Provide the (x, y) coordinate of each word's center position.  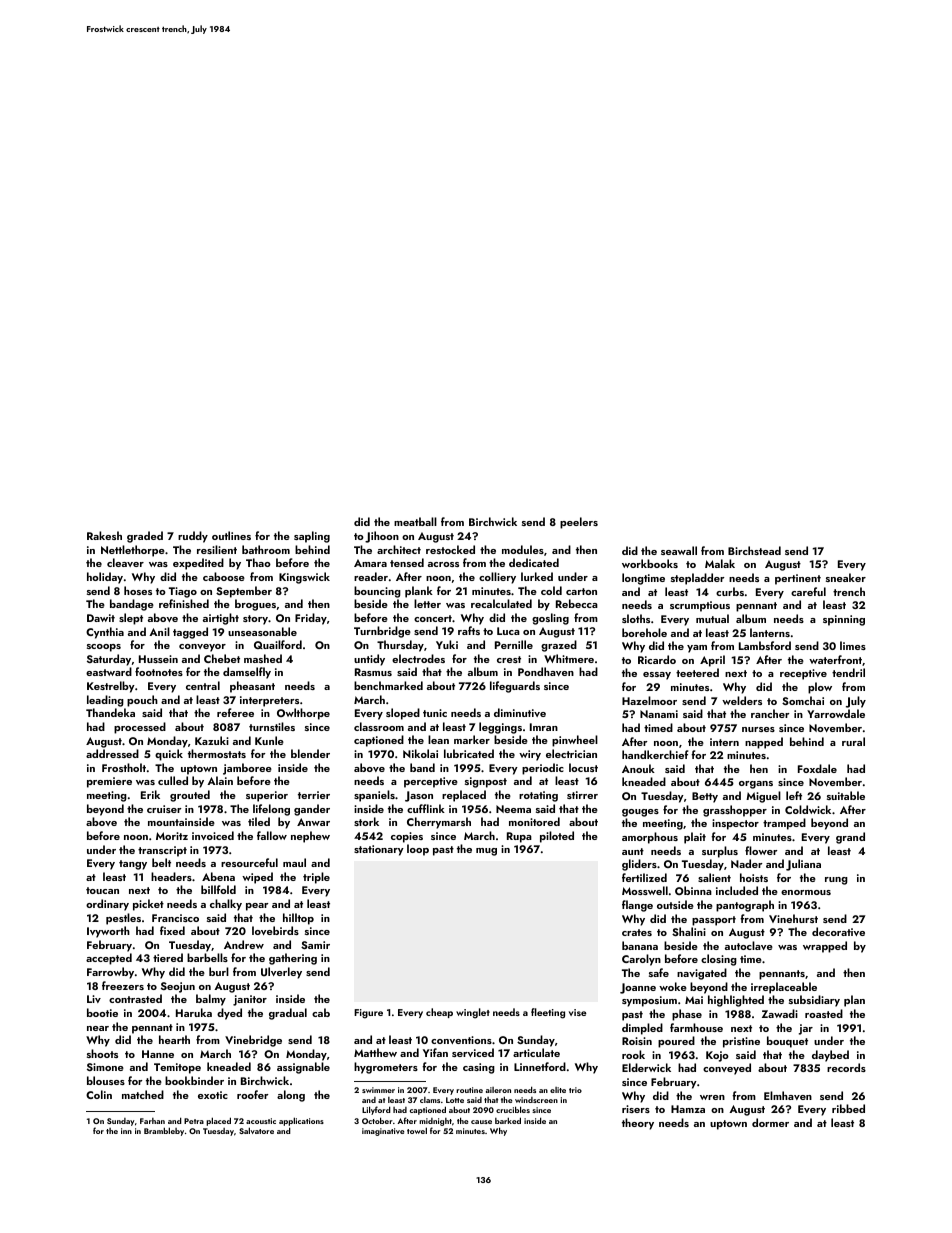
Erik (150, 794)
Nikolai (420, 753)
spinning (844, 620)
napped (764, 743)
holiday (105, 578)
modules (523, 549)
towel (417, 1130)
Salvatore (256, 1130)
